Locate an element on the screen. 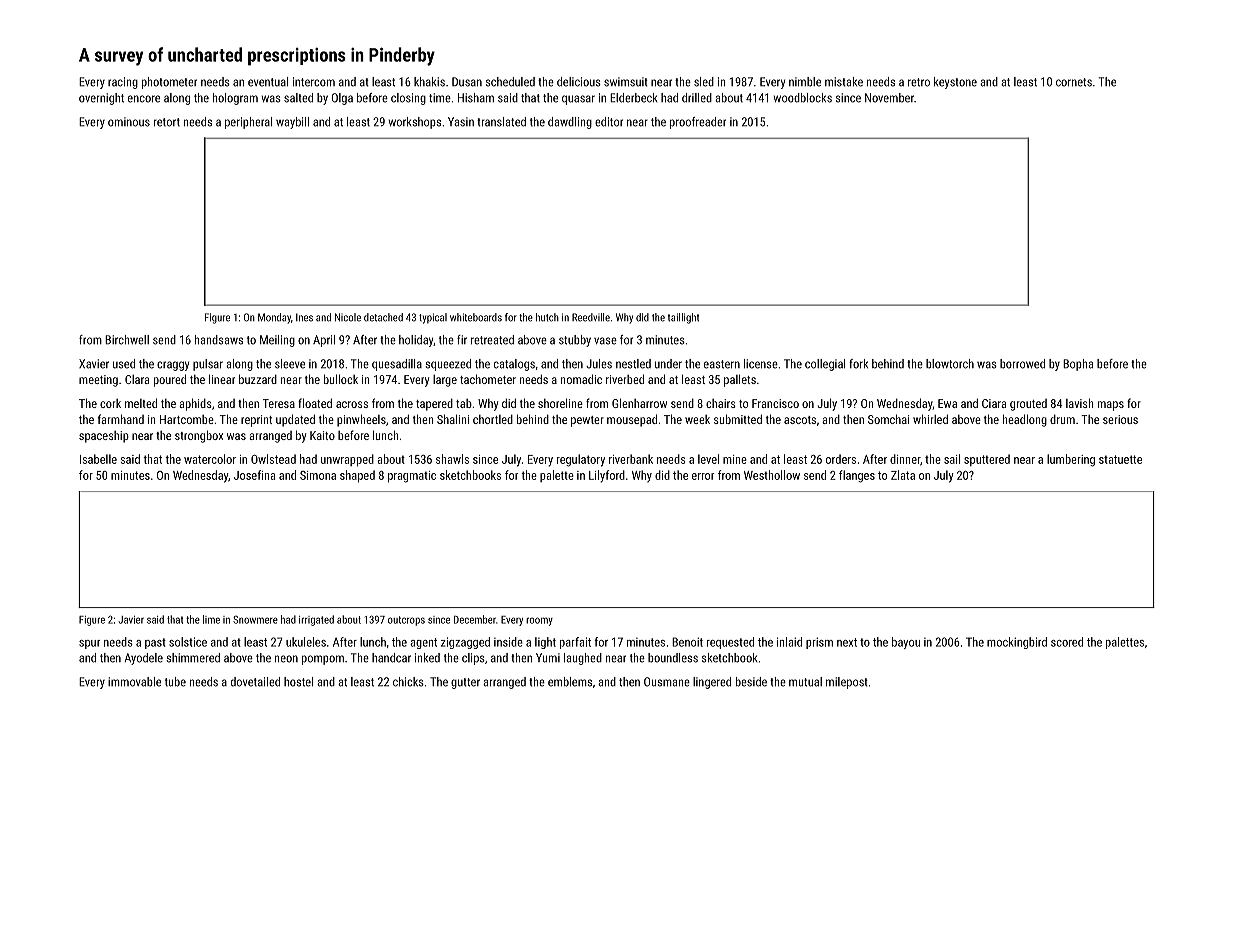  statuette is located at coordinates (1120, 459).
